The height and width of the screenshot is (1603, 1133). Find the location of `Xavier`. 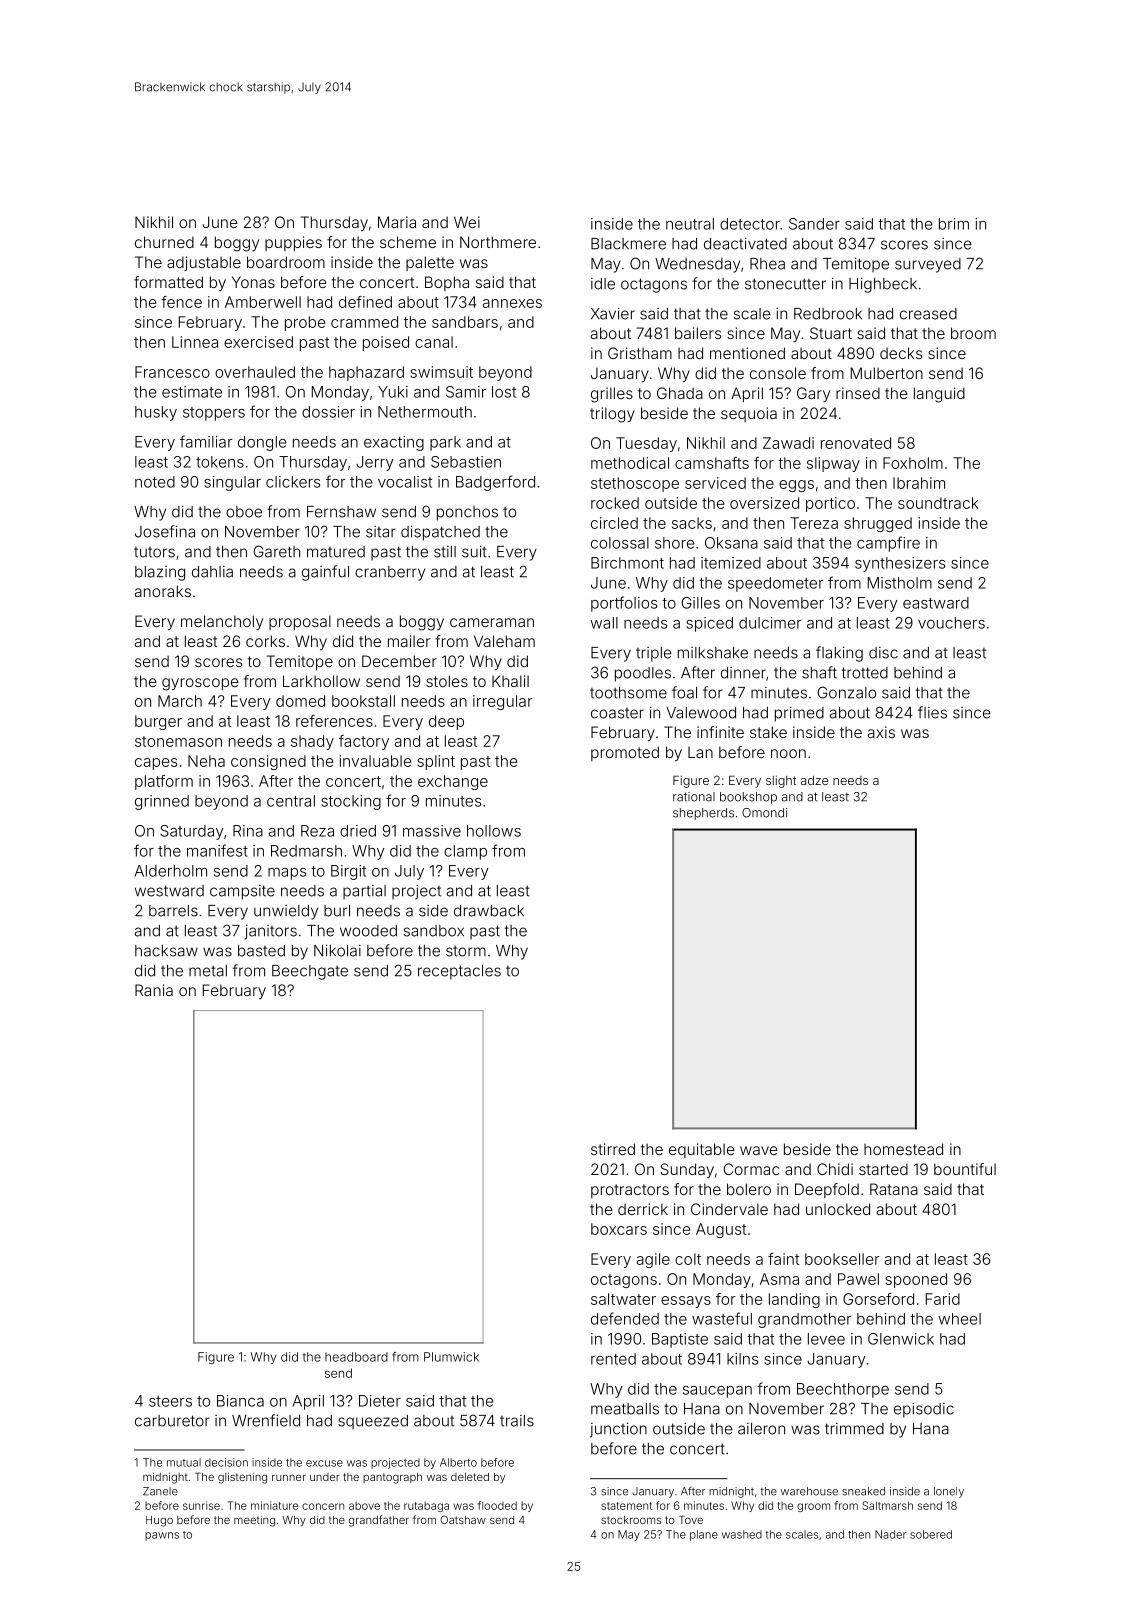

Xavier is located at coordinates (613, 313).
